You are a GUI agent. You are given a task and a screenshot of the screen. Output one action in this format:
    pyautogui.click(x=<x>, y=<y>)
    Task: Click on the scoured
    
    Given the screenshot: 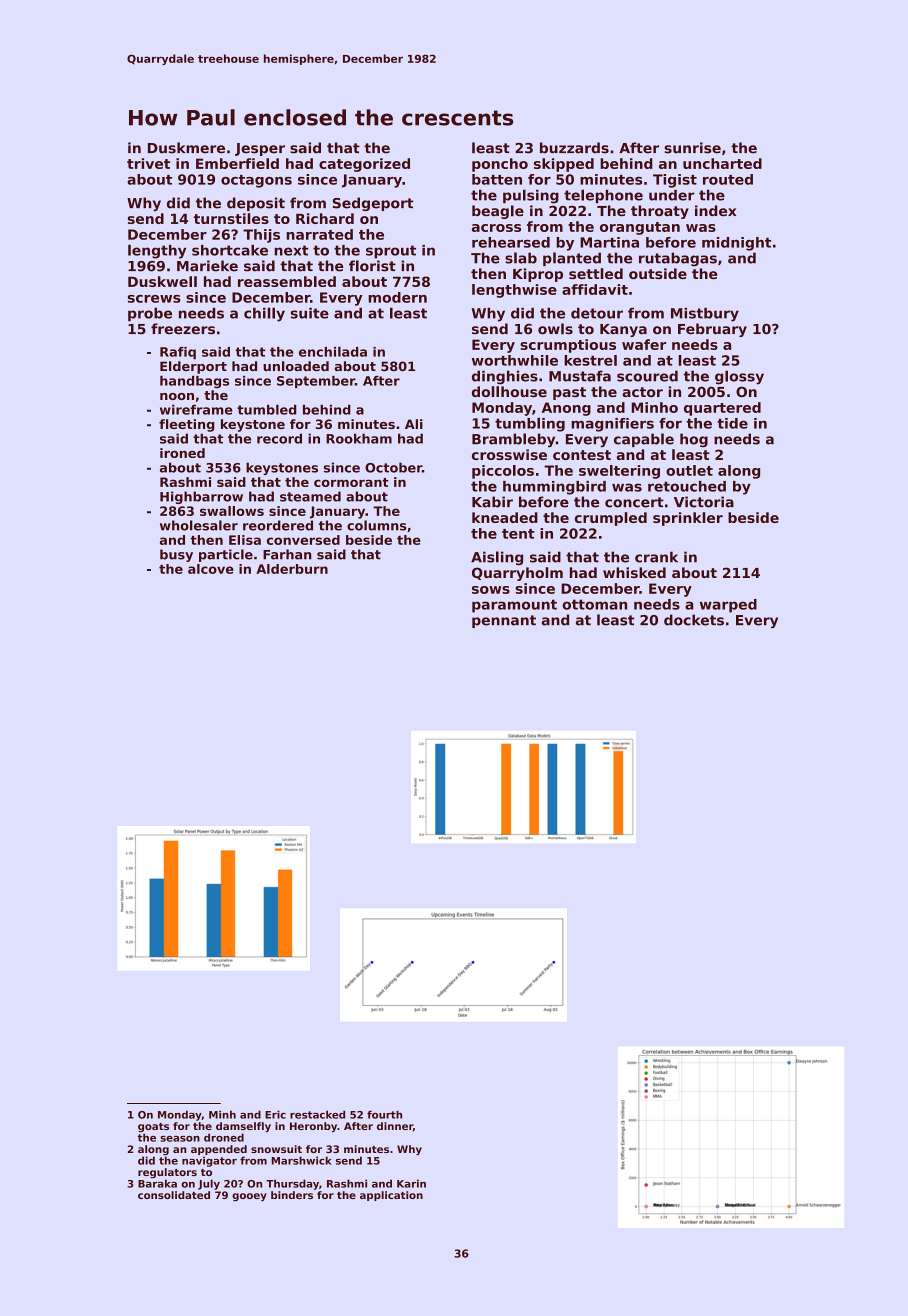 What is the action you would take?
    pyautogui.click(x=647, y=376)
